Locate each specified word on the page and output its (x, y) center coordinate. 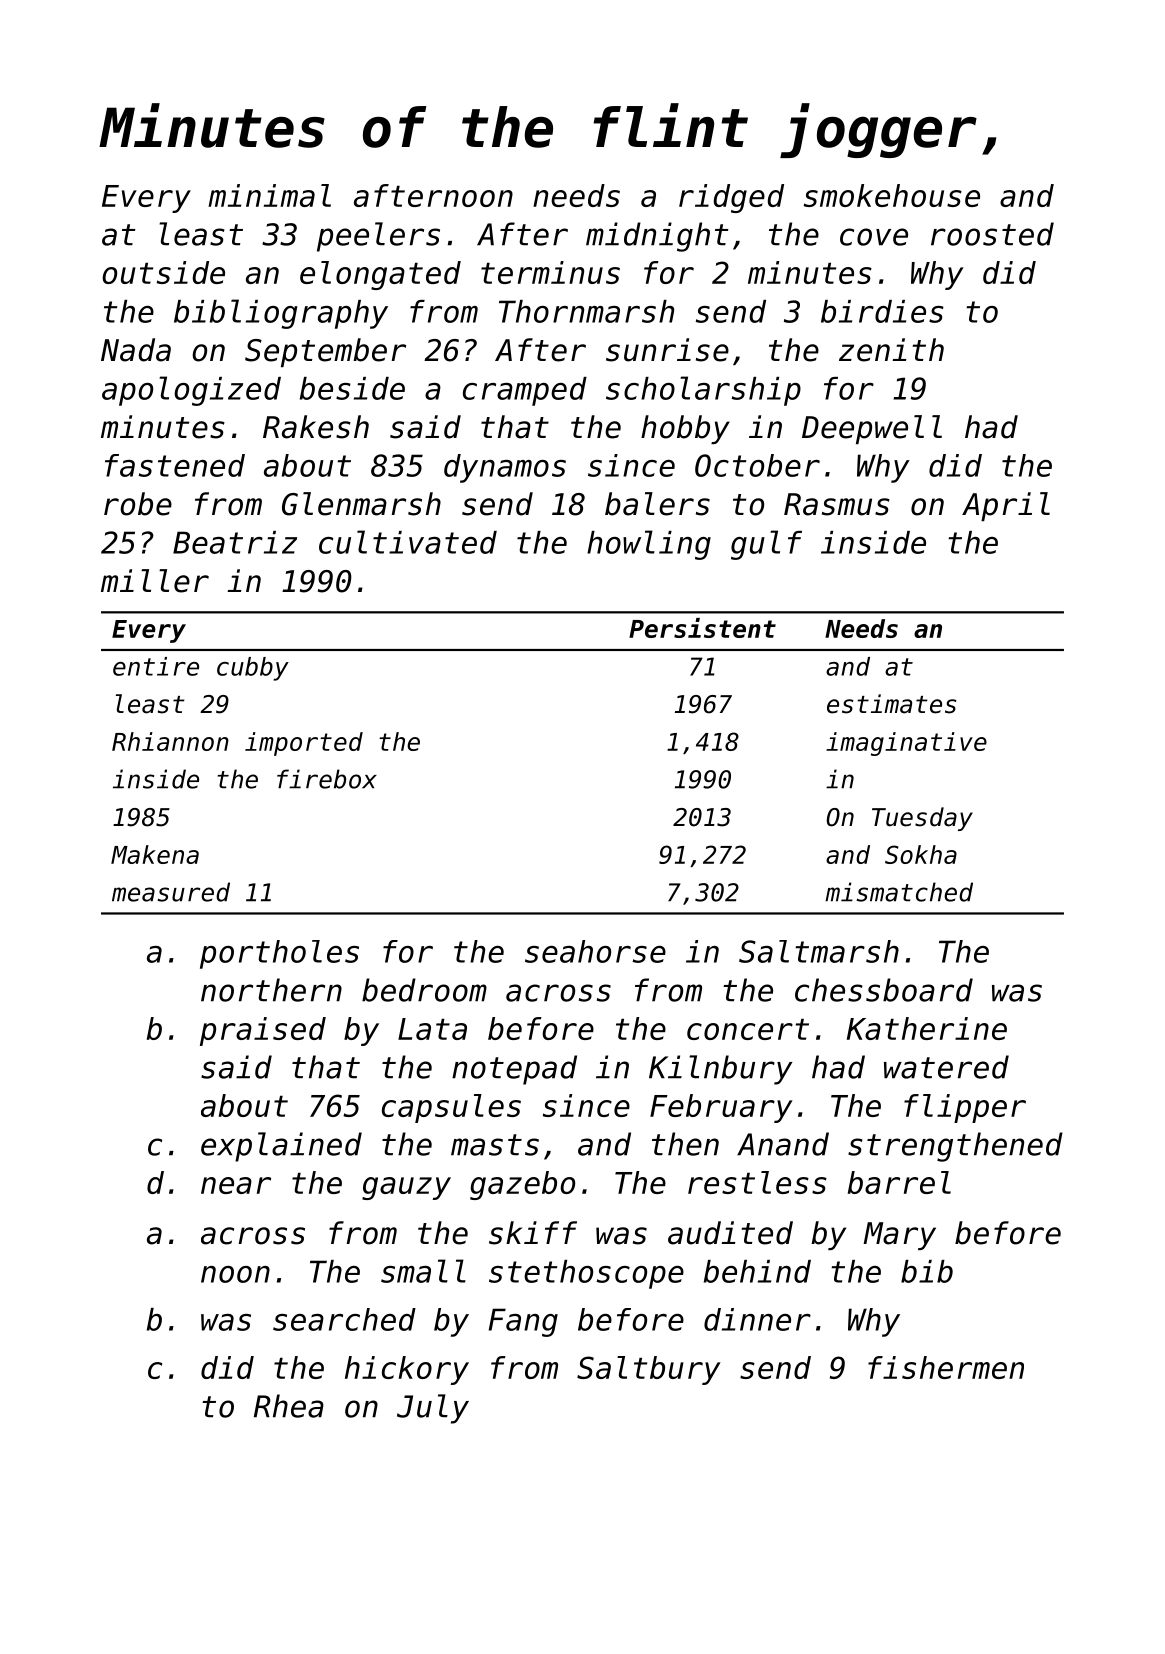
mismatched (899, 892)
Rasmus (837, 504)
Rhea (289, 1406)
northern (271, 990)
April (1006, 506)
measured (171, 892)
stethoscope (586, 1274)
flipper (965, 1108)
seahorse (595, 951)
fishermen (946, 1367)
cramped (525, 391)
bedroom (424, 990)
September (325, 352)
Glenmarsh (361, 504)
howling (649, 545)
